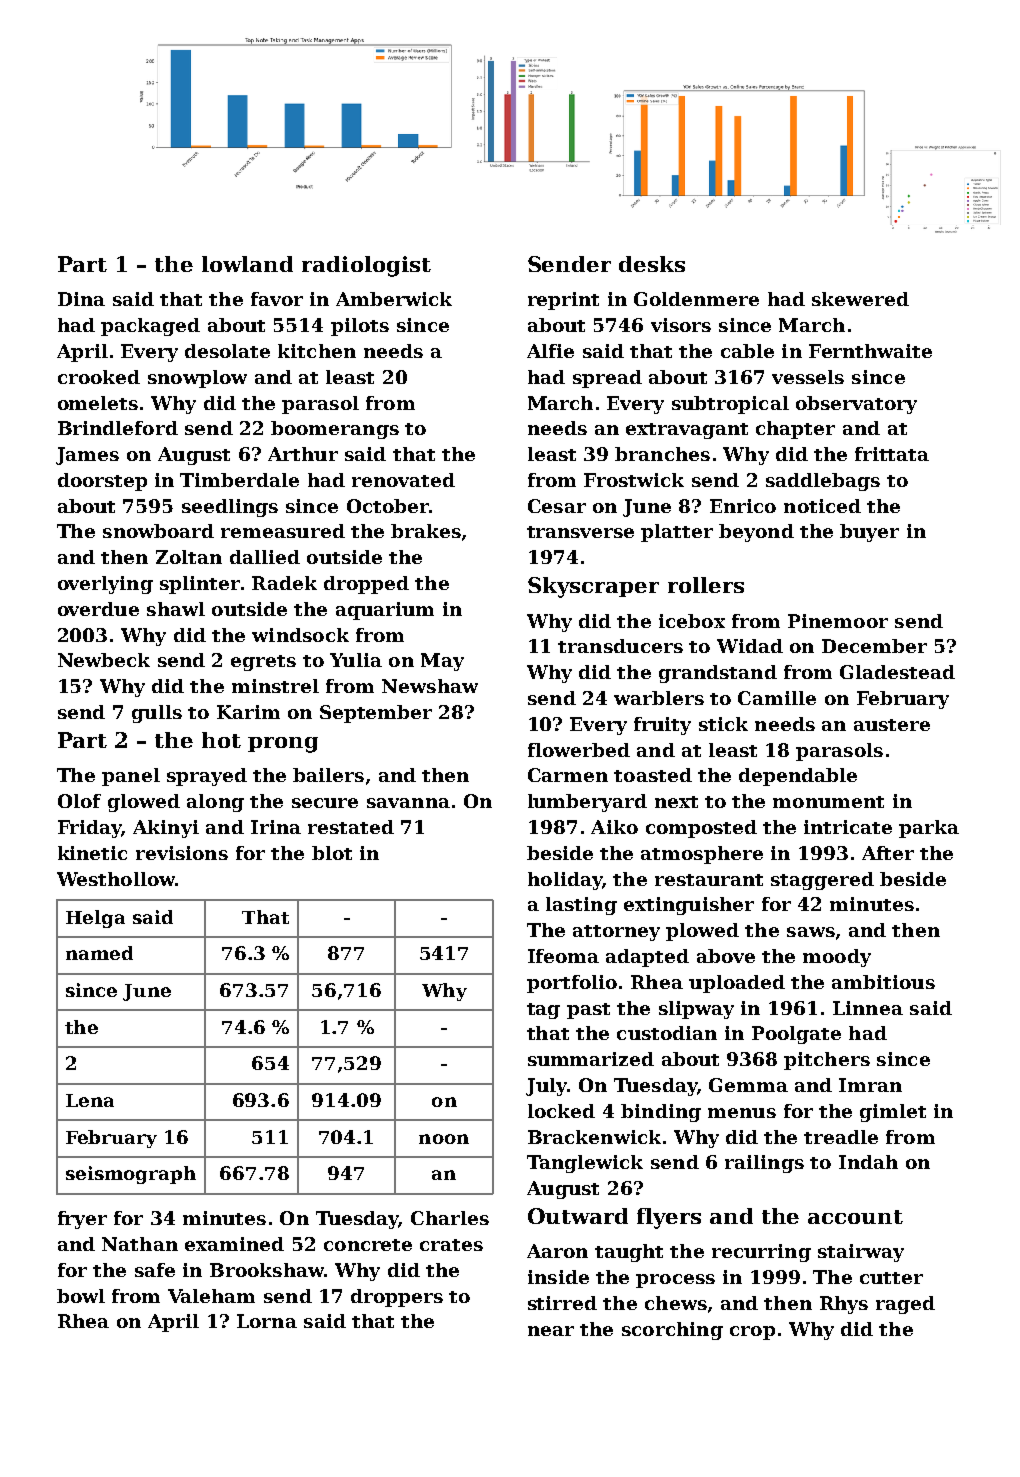  What do you see at coordinates (563, 301) in the page?
I see `reprint` at bounding box center [563, 301].
